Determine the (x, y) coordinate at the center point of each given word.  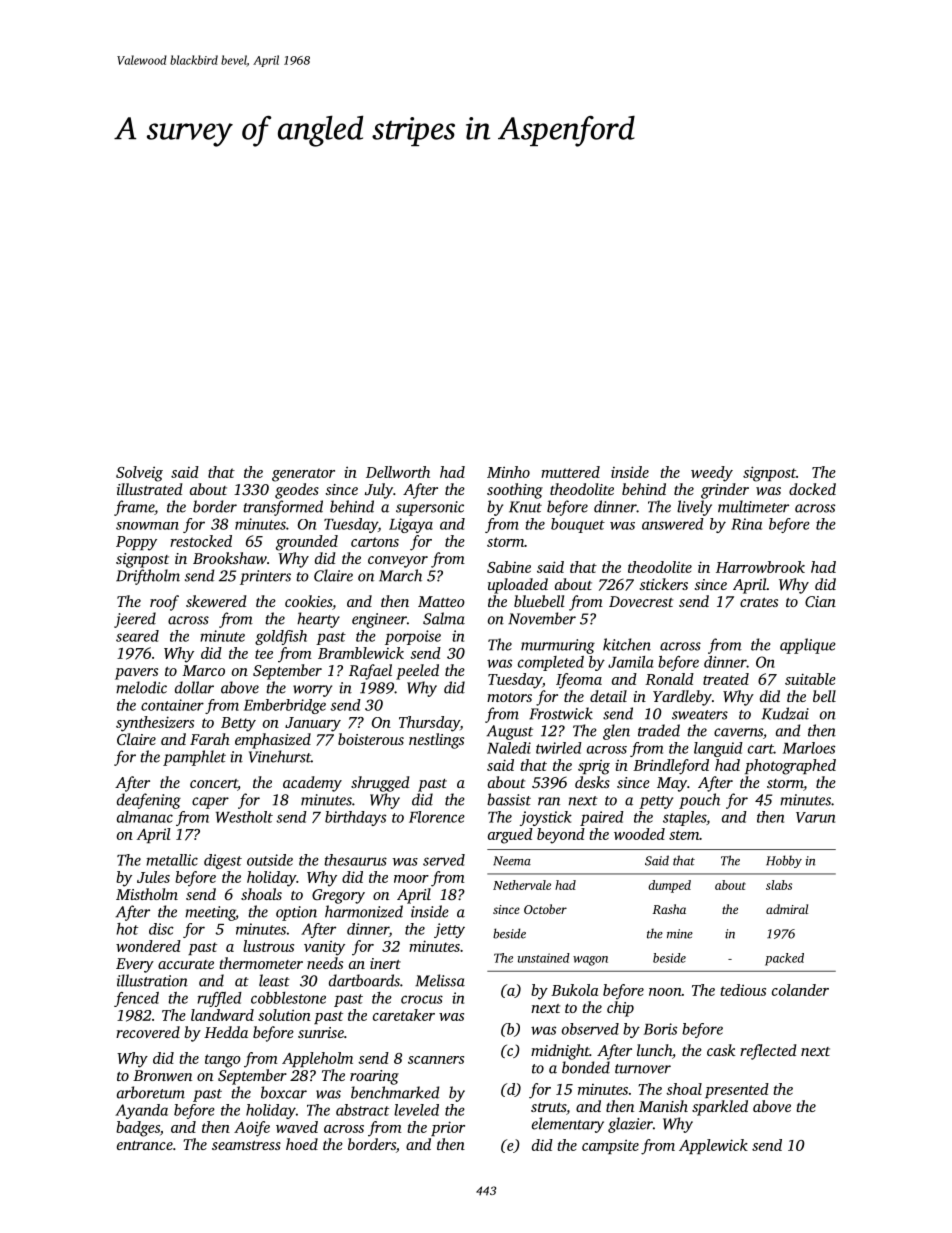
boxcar (284, 1092)
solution (284, 1015)
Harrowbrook (760, 567)
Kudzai (785, 713)
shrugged (380, 784)
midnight (560, 1052)
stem (684, 835)
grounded (307, 543)
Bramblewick (361, 653)
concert (214, 785)
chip (620, 1009)
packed (784, 959)
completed (551, 663)
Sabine (509, 567)
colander (800, 990)
